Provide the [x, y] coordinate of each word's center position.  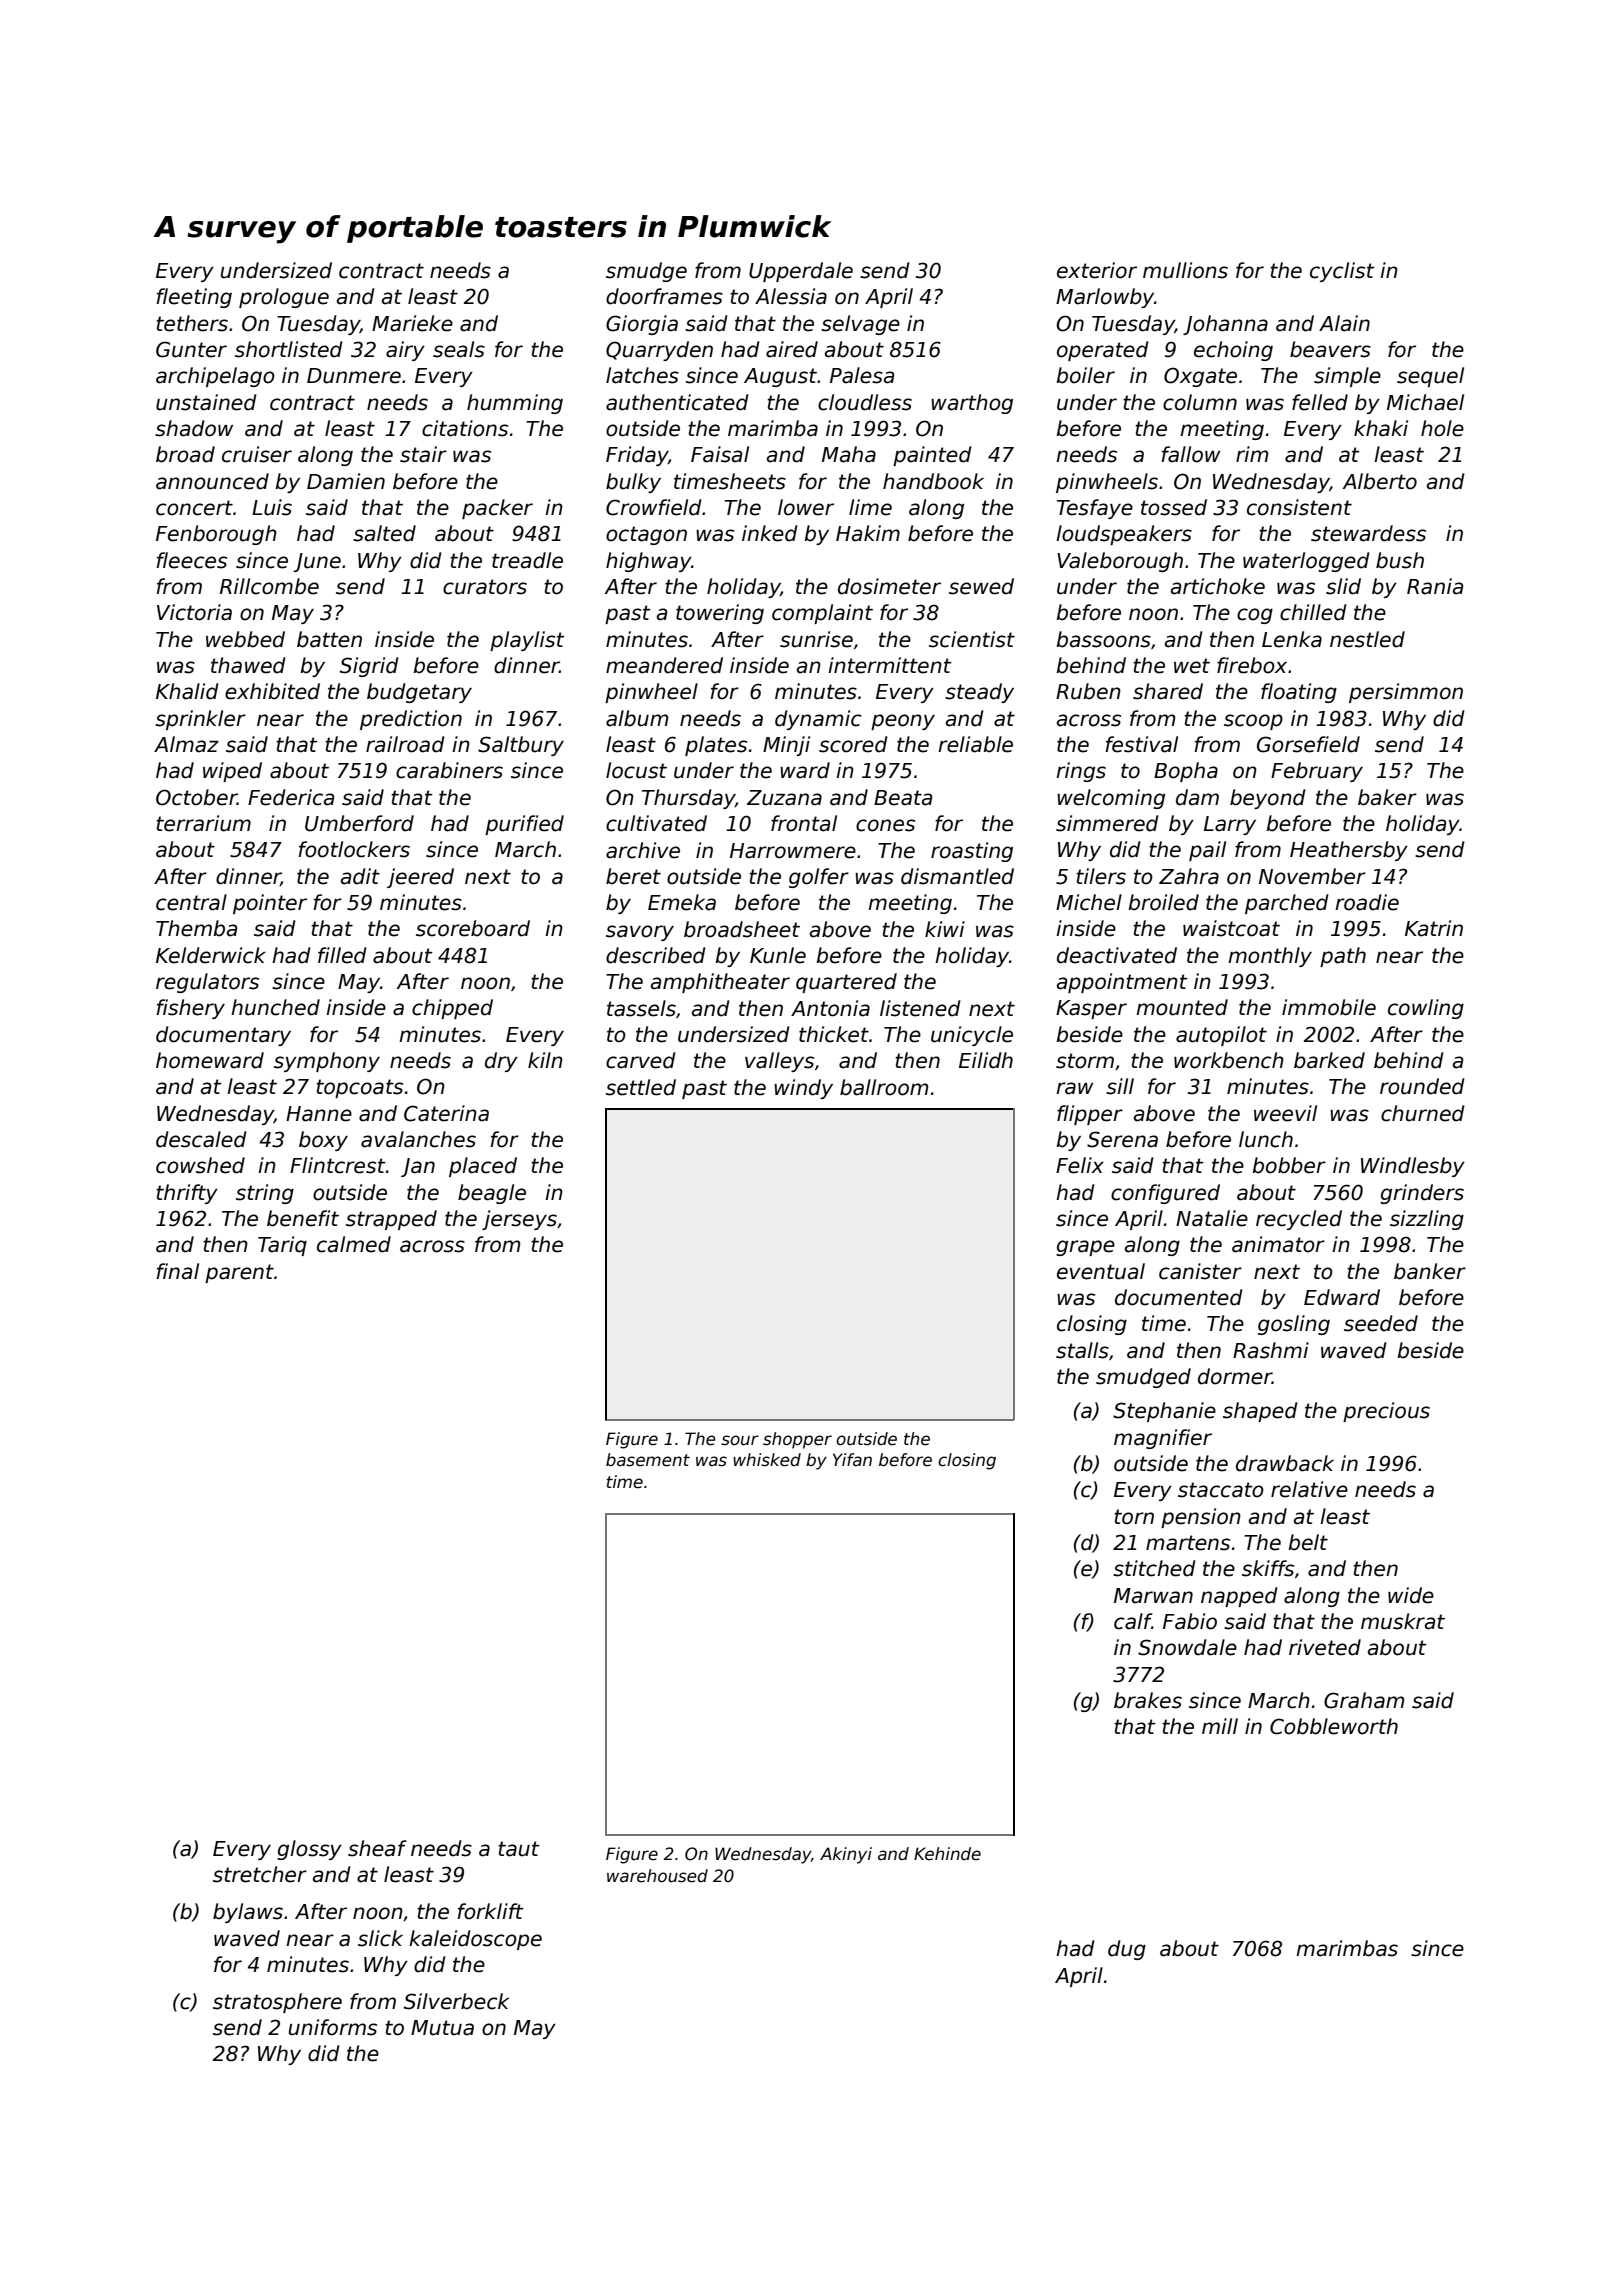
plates [716, 746]
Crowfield [654, 507]
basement [648, 1460]
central [191, 902]
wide [1411, 1595]
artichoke [1218, 586]
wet [1192, 666]
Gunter [191, 349]
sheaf [377, 1848]
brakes [1148, 1700]
